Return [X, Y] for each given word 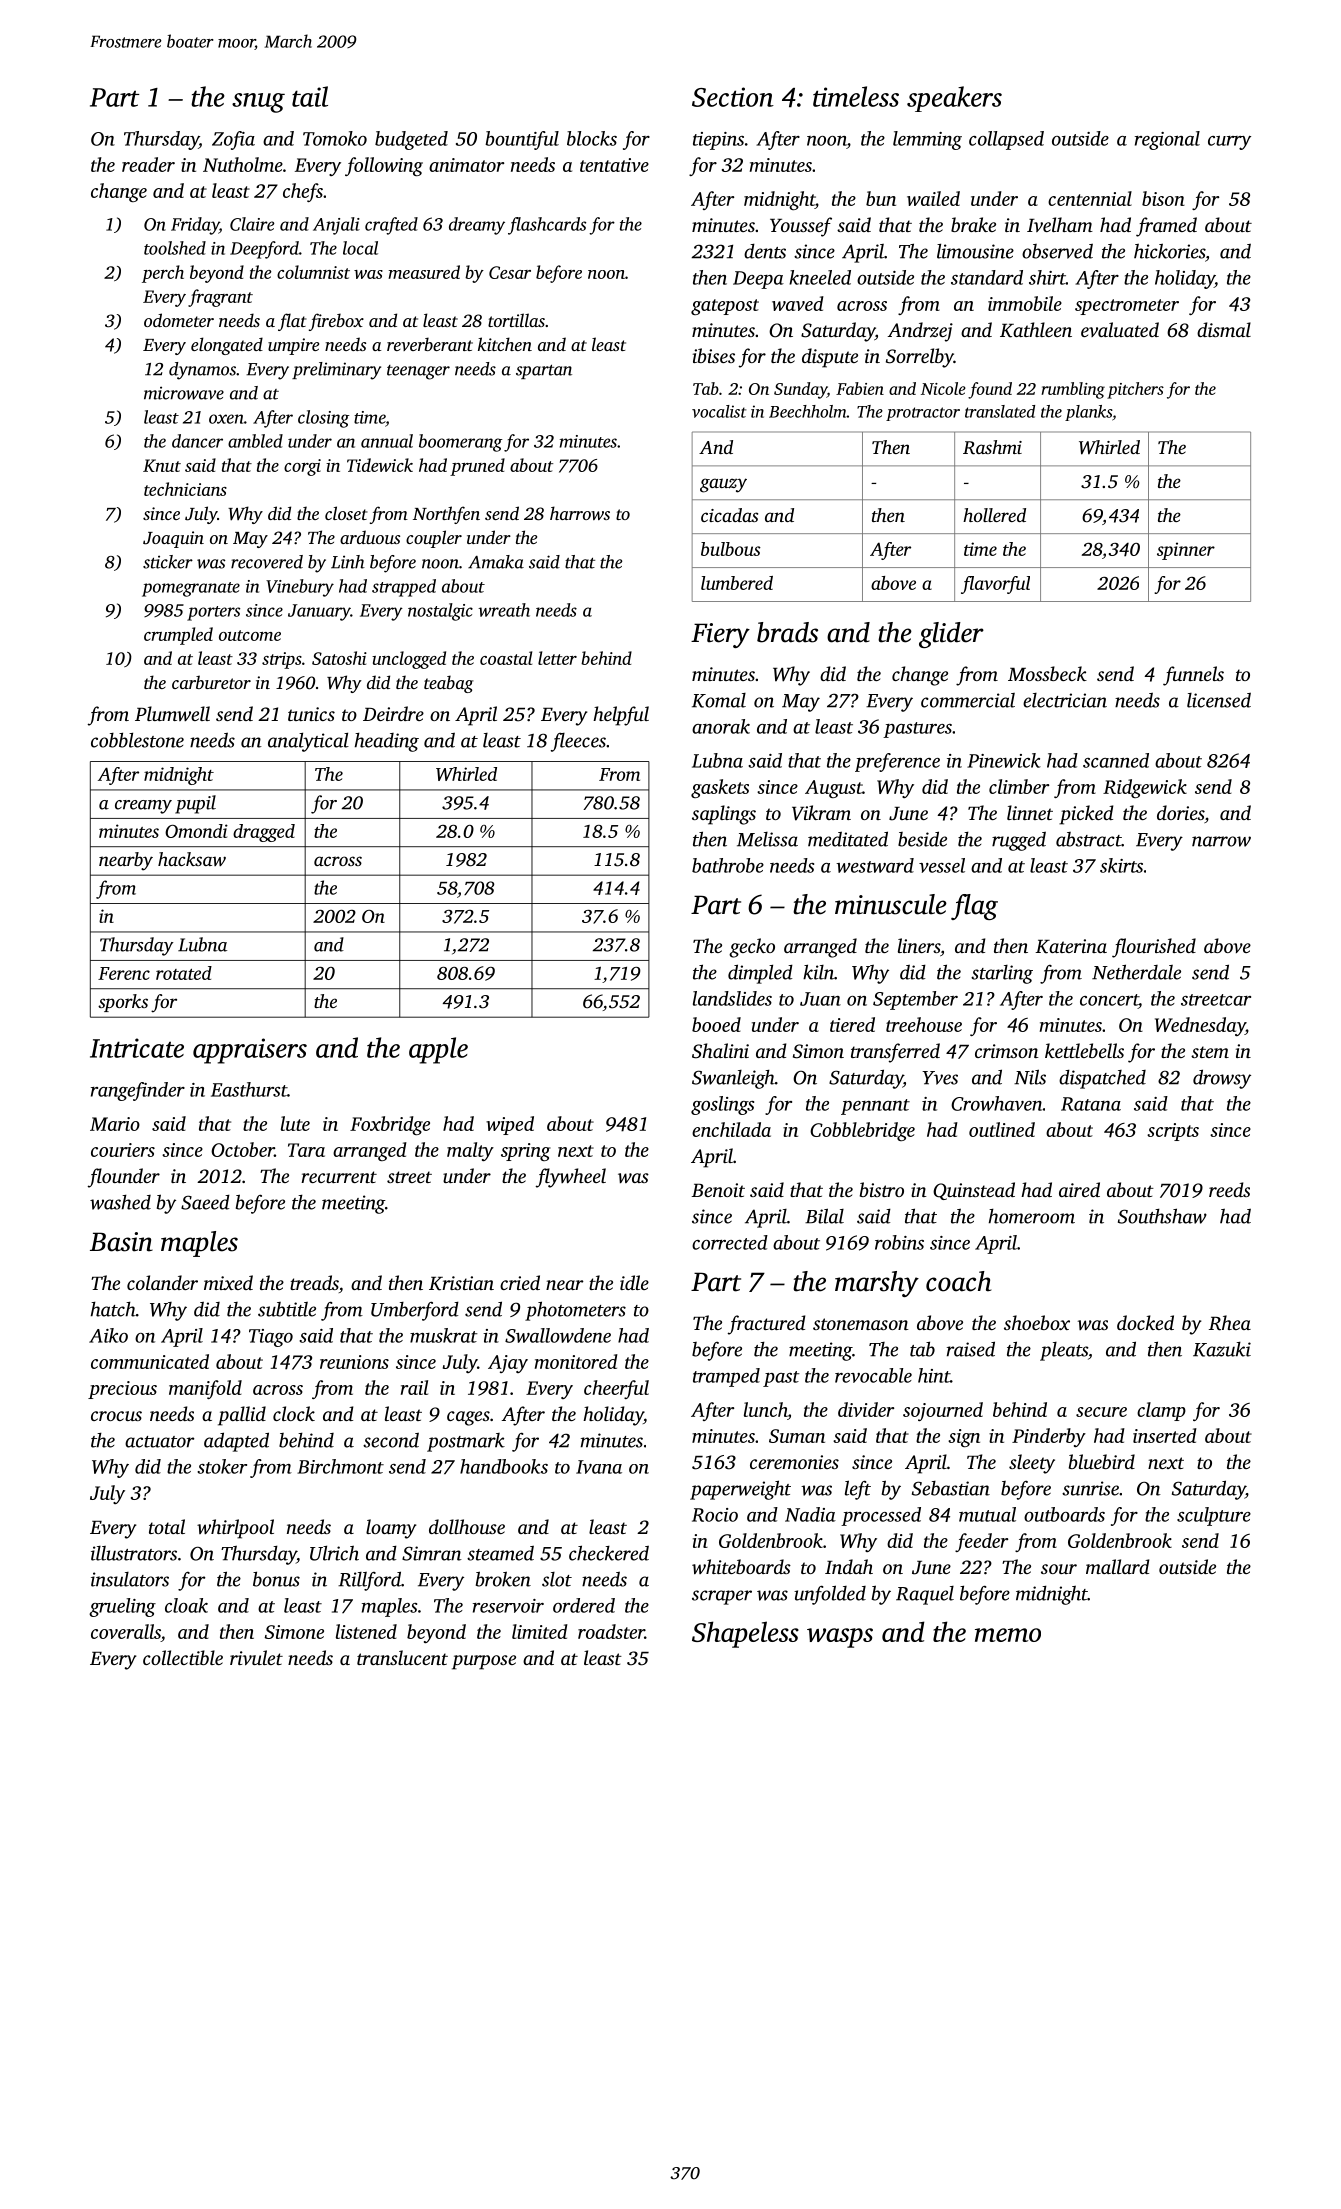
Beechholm [808, 411]
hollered [994, 515]
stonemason [861, 1324]
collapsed [1006, 140]
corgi [302, 467]
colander [162, 1282]
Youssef [801, 227]
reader [148, 164]
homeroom [1032, 1216]
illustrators [134, 1553]
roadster [611, 1631]
